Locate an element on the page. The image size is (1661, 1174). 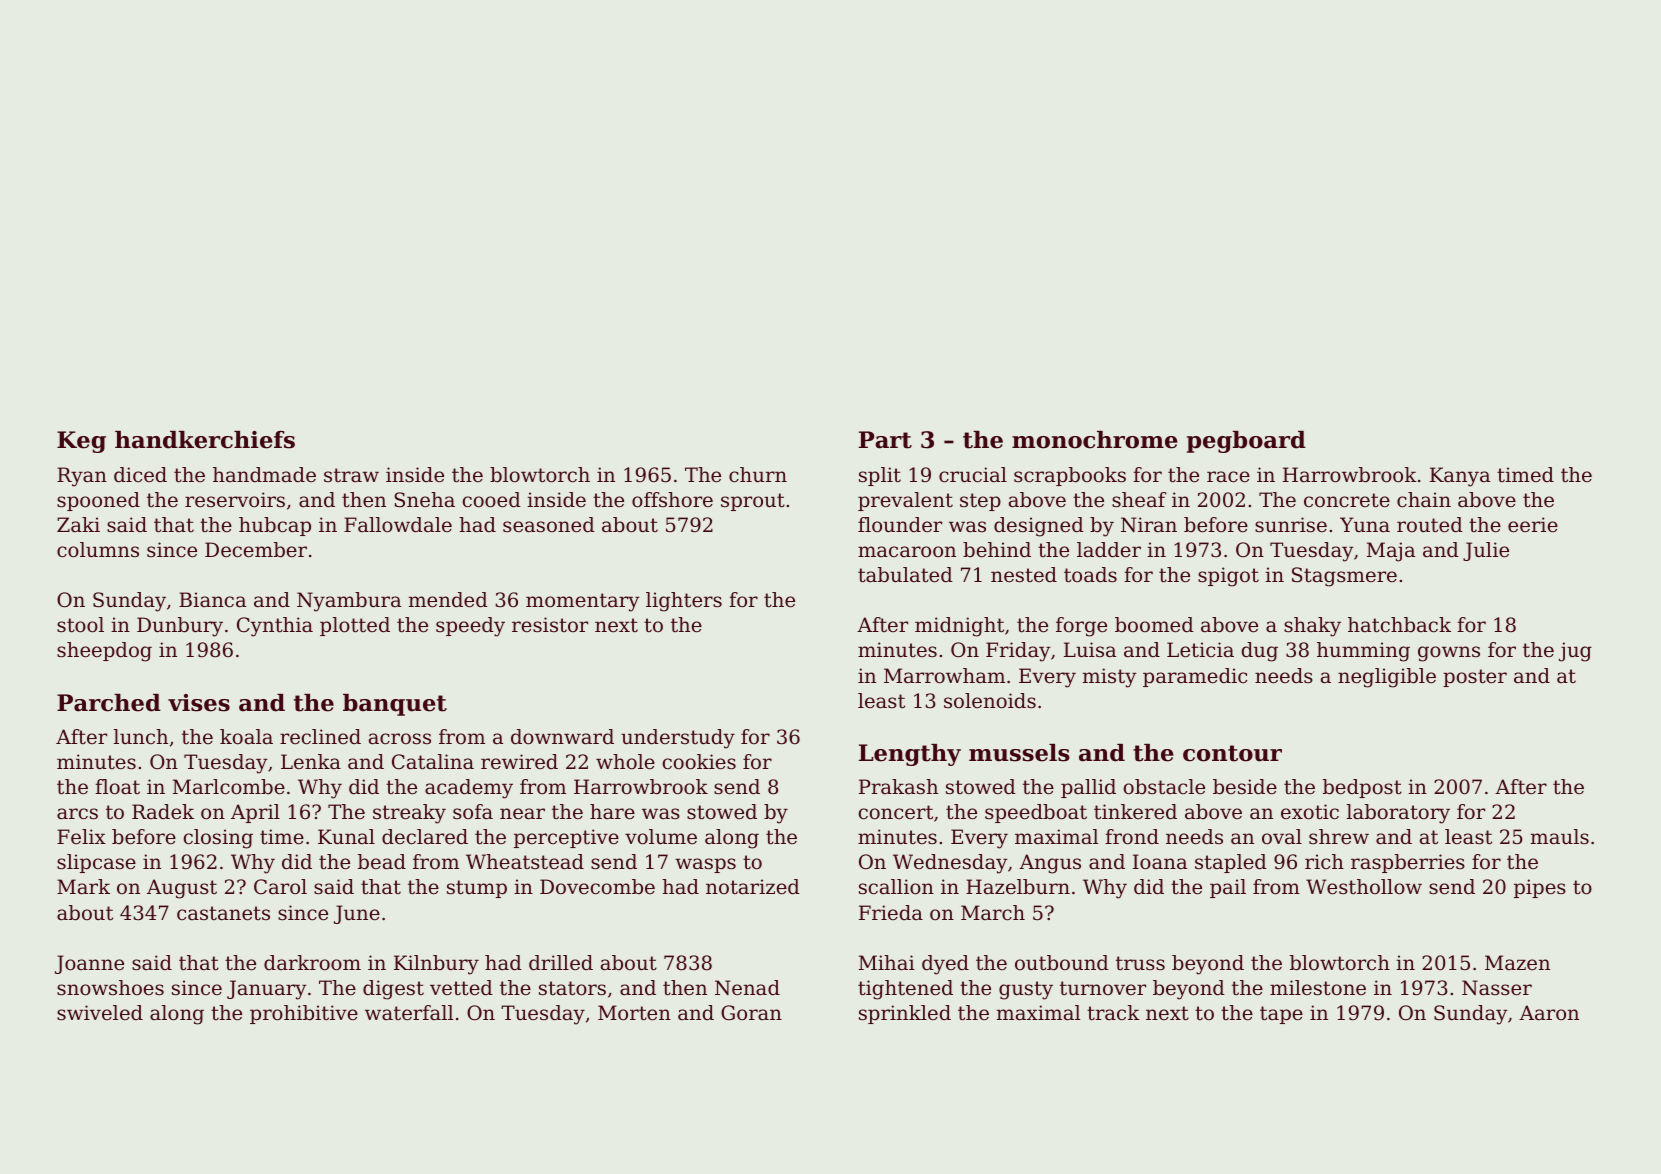
spigot is located at coordinates (1228, 577).
